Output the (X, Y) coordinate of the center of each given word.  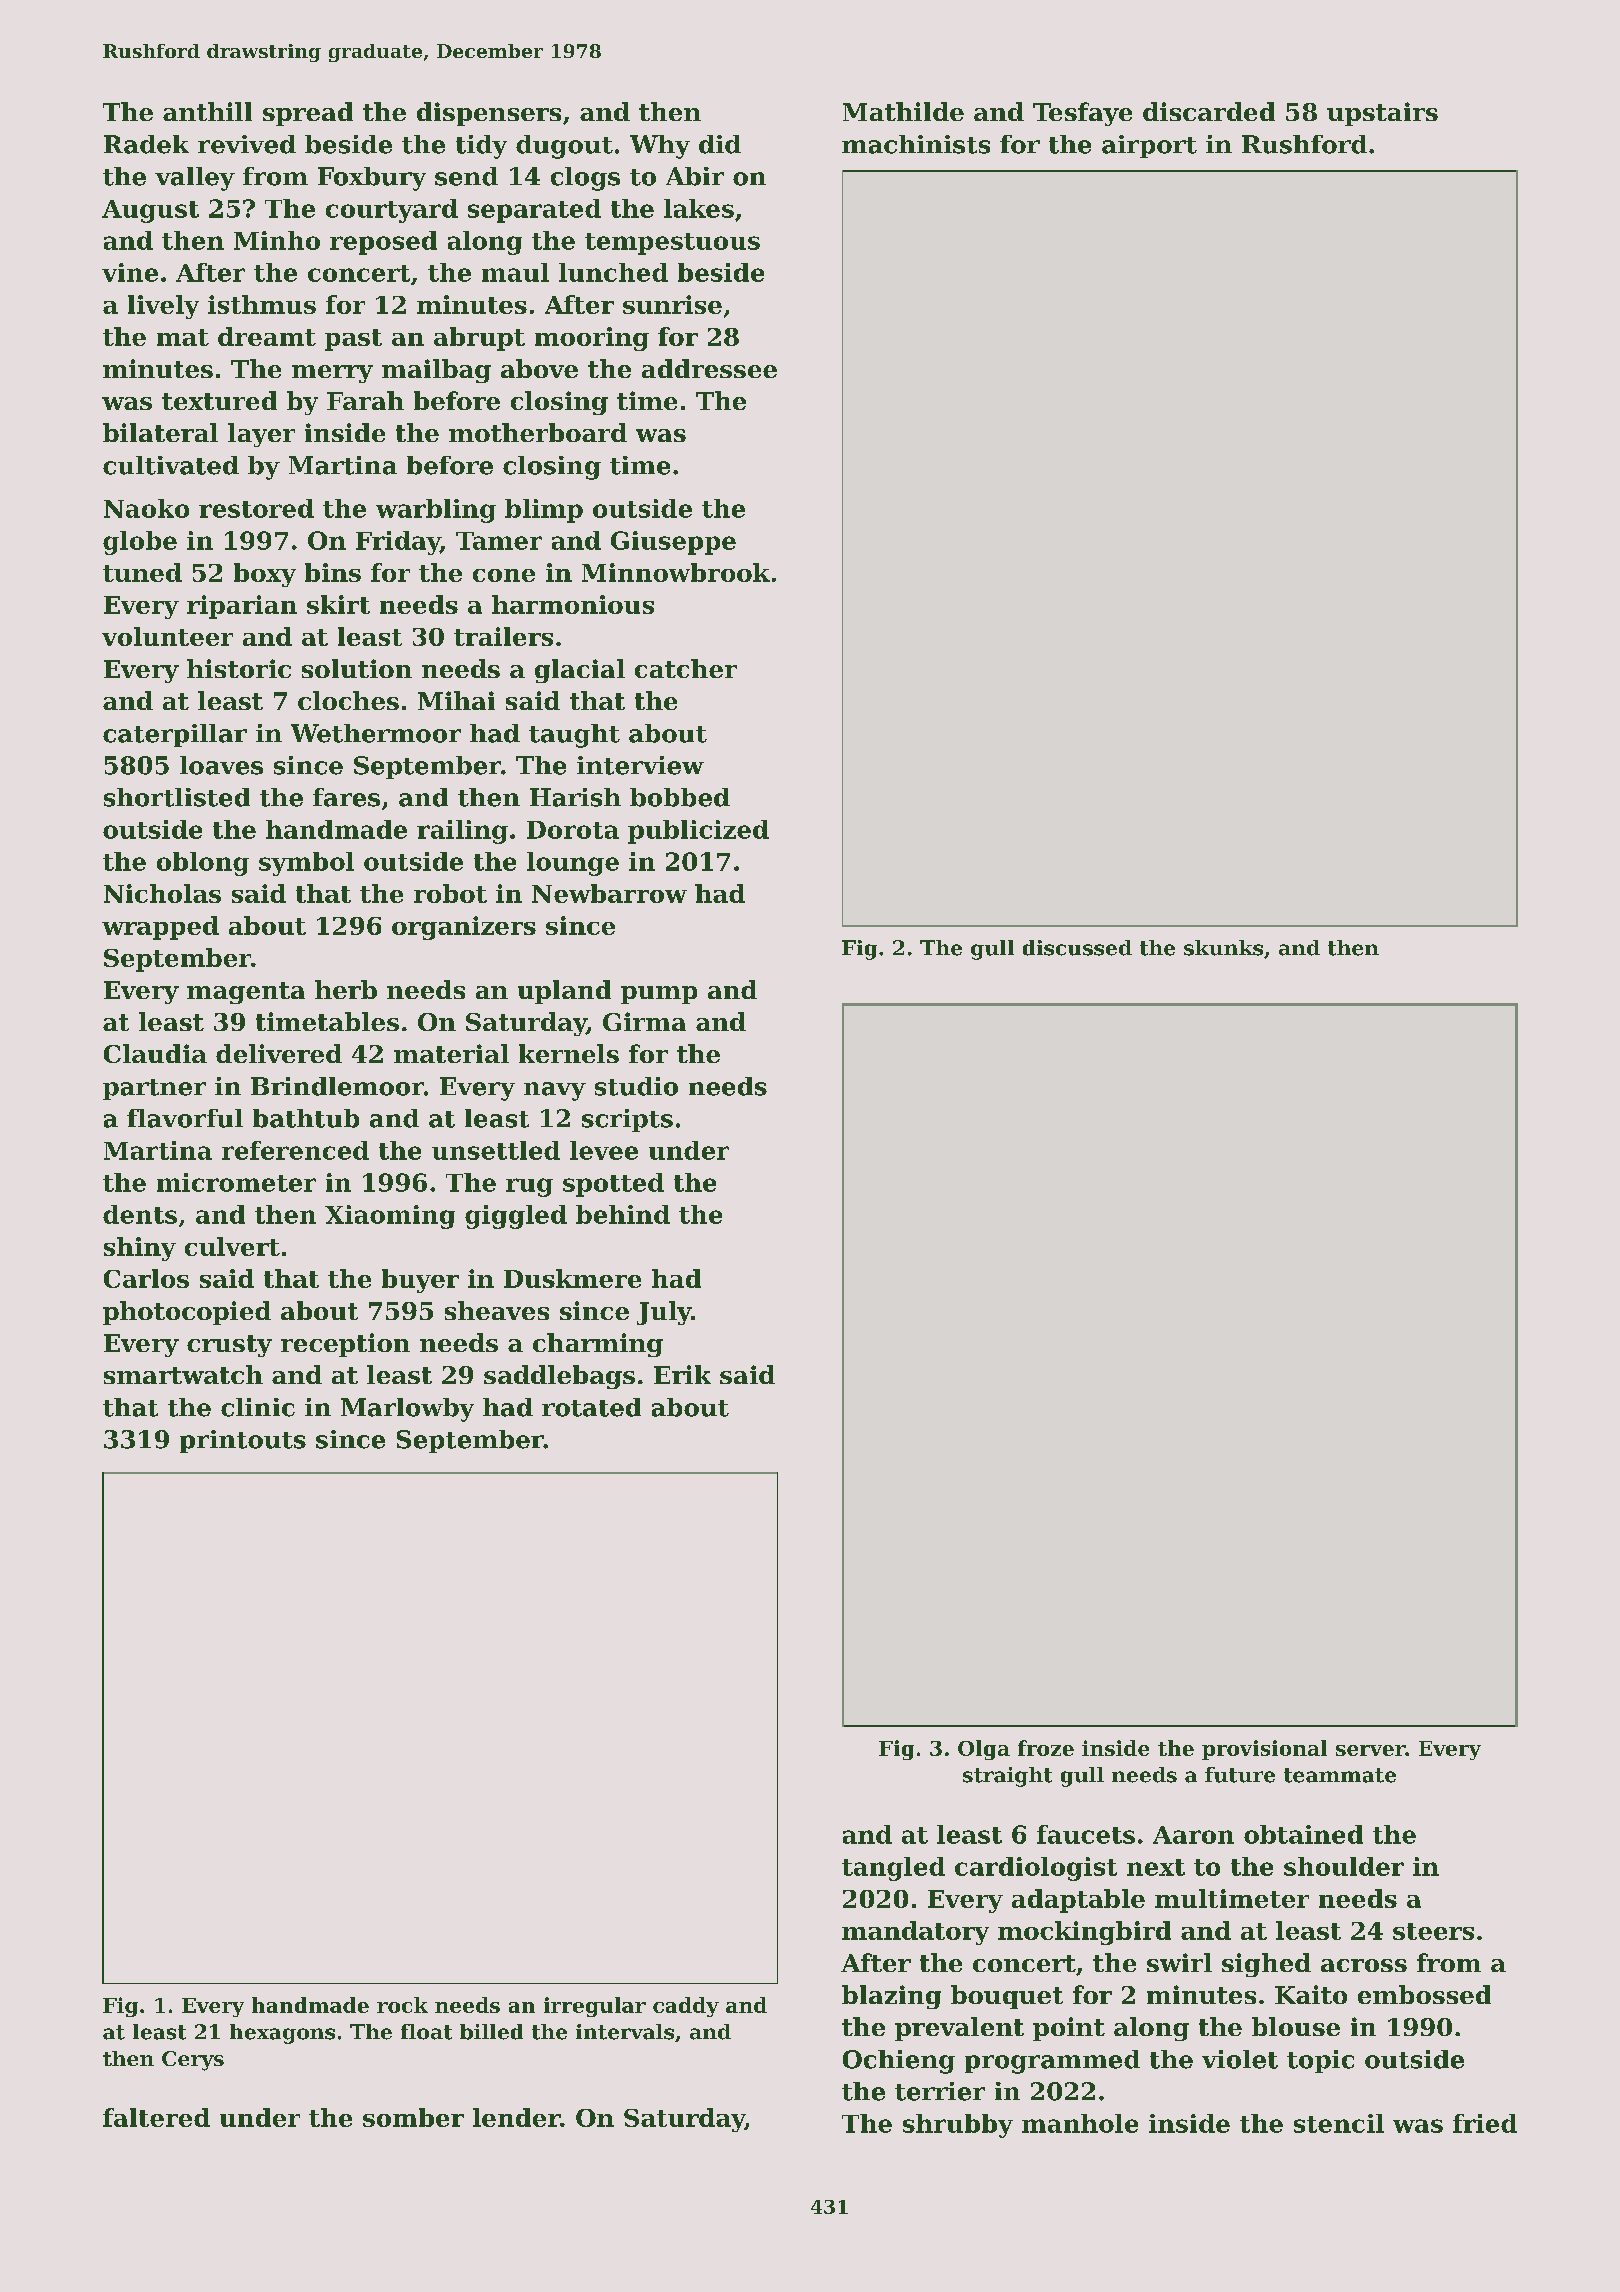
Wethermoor (376, 733)
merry (332, 374)
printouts (243, 1441)
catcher (686, 668)
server (1371, 1750)
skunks (1223, 948)
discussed (1077, 948)
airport (1149, 146)
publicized (698, 832)
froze (1046, 1748)
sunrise (672, 304)
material (451, 1053)
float (426, 2032)
